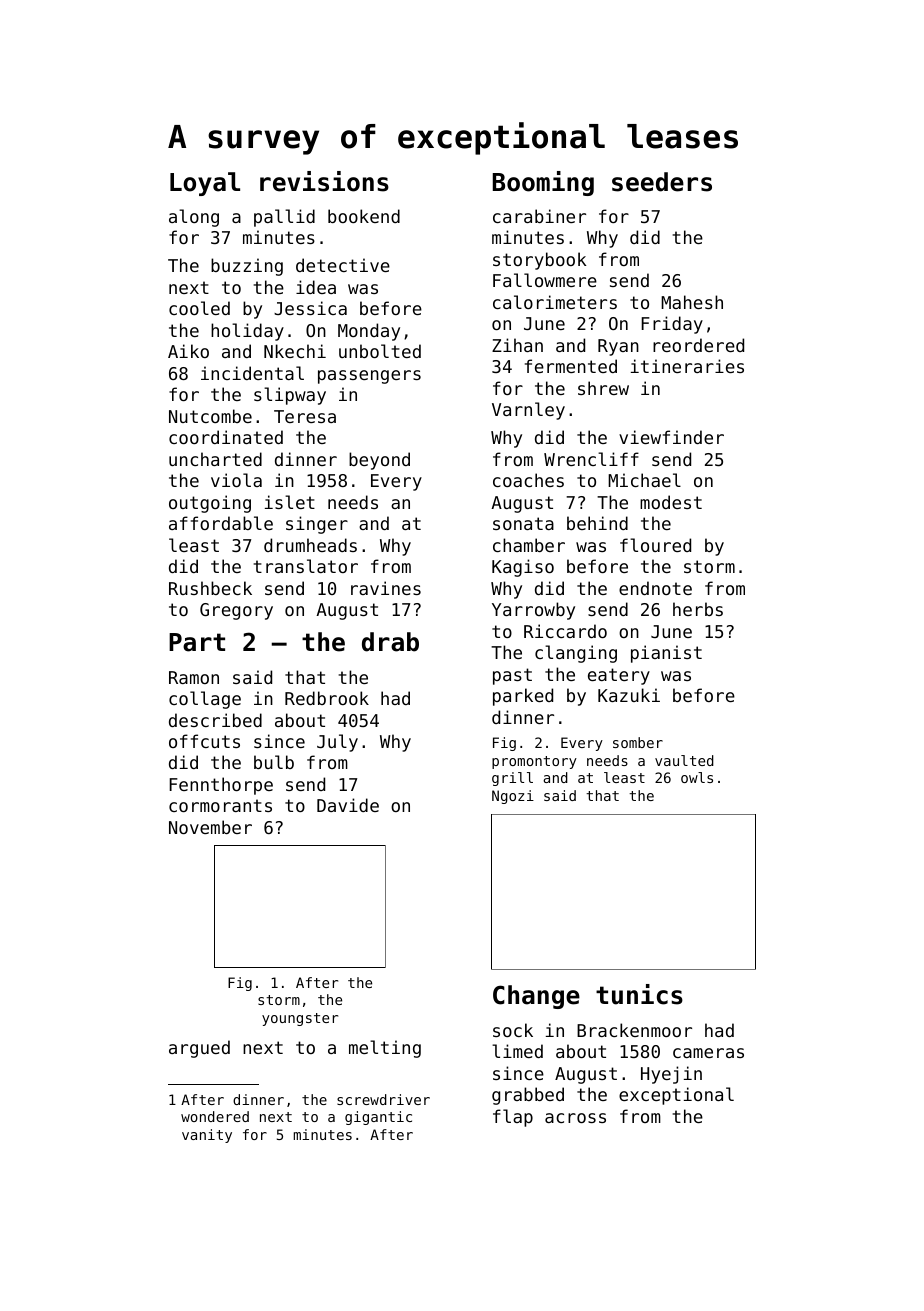 This screenshot has width=924, height=1311. I want to click on Hyejin, so click(671, 1075).
